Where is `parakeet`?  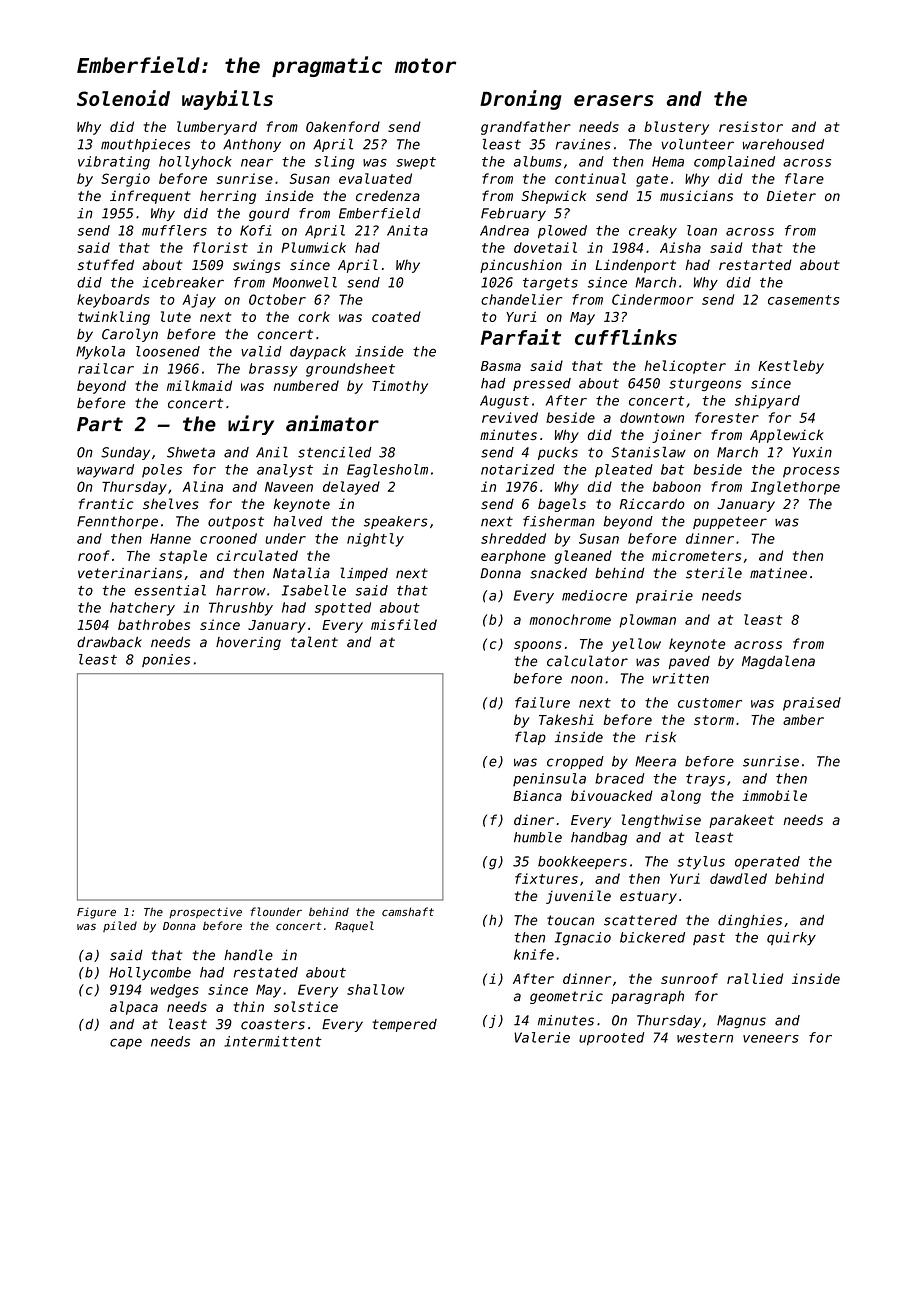 parakeet is located at coordinates (741, 821).
